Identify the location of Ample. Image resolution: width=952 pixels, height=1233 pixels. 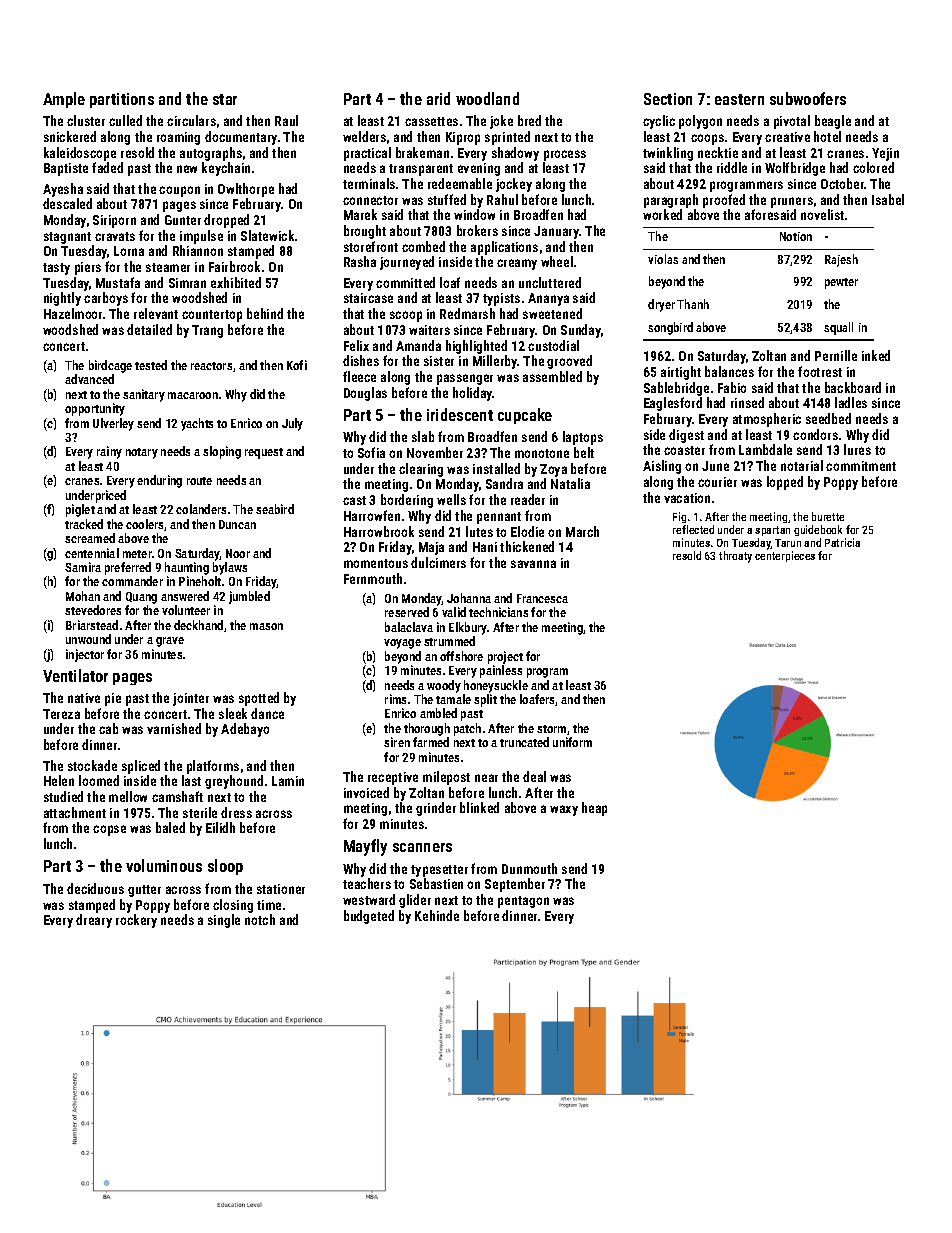
(64, 100).
